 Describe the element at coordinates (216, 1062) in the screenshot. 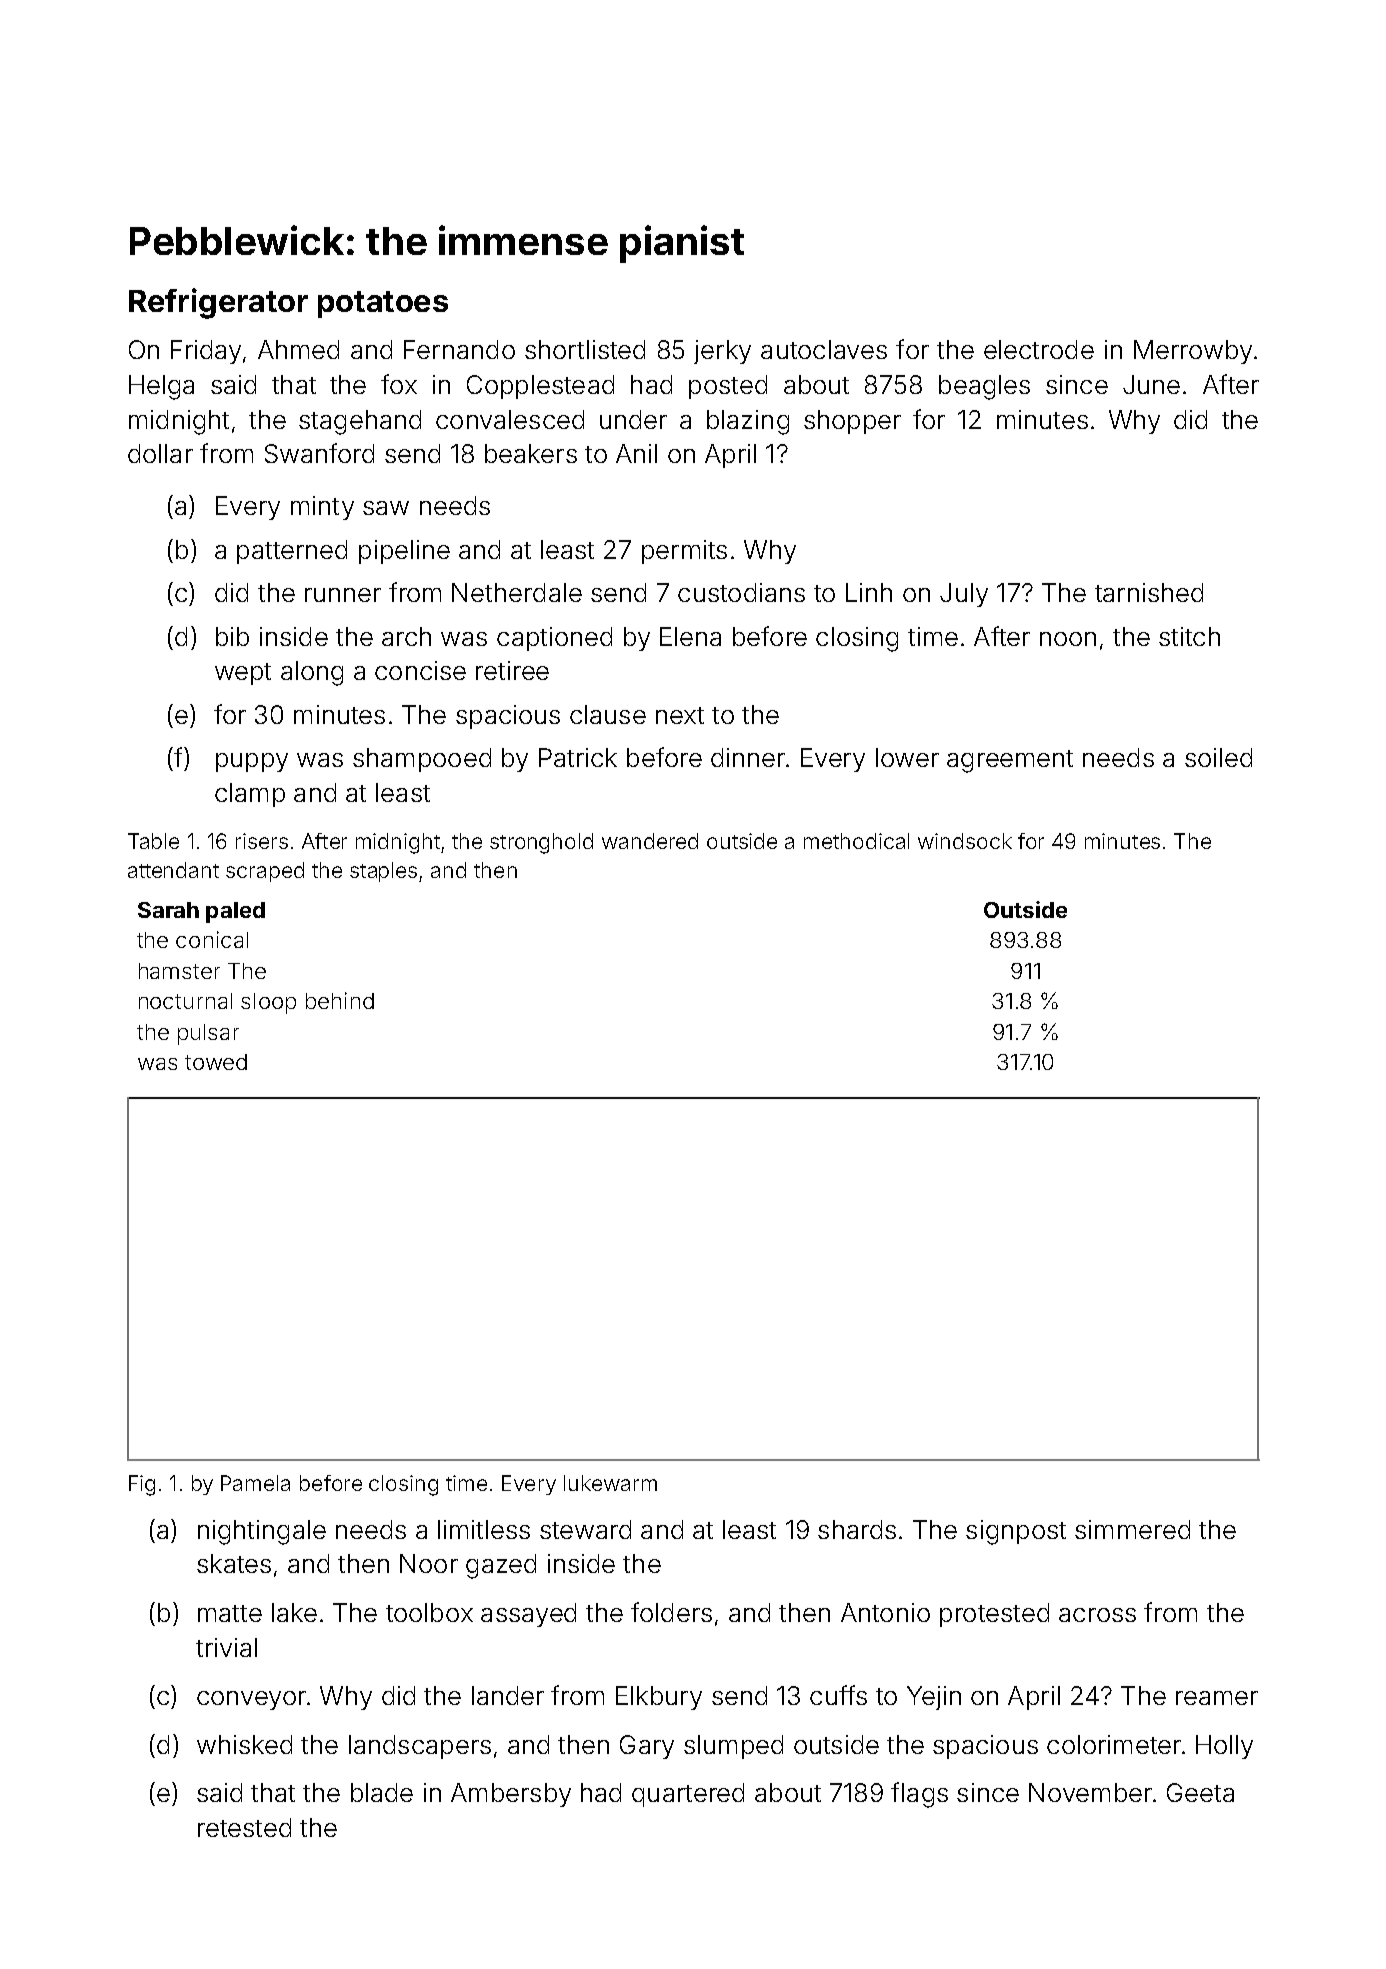

I see `towed` at that location.
